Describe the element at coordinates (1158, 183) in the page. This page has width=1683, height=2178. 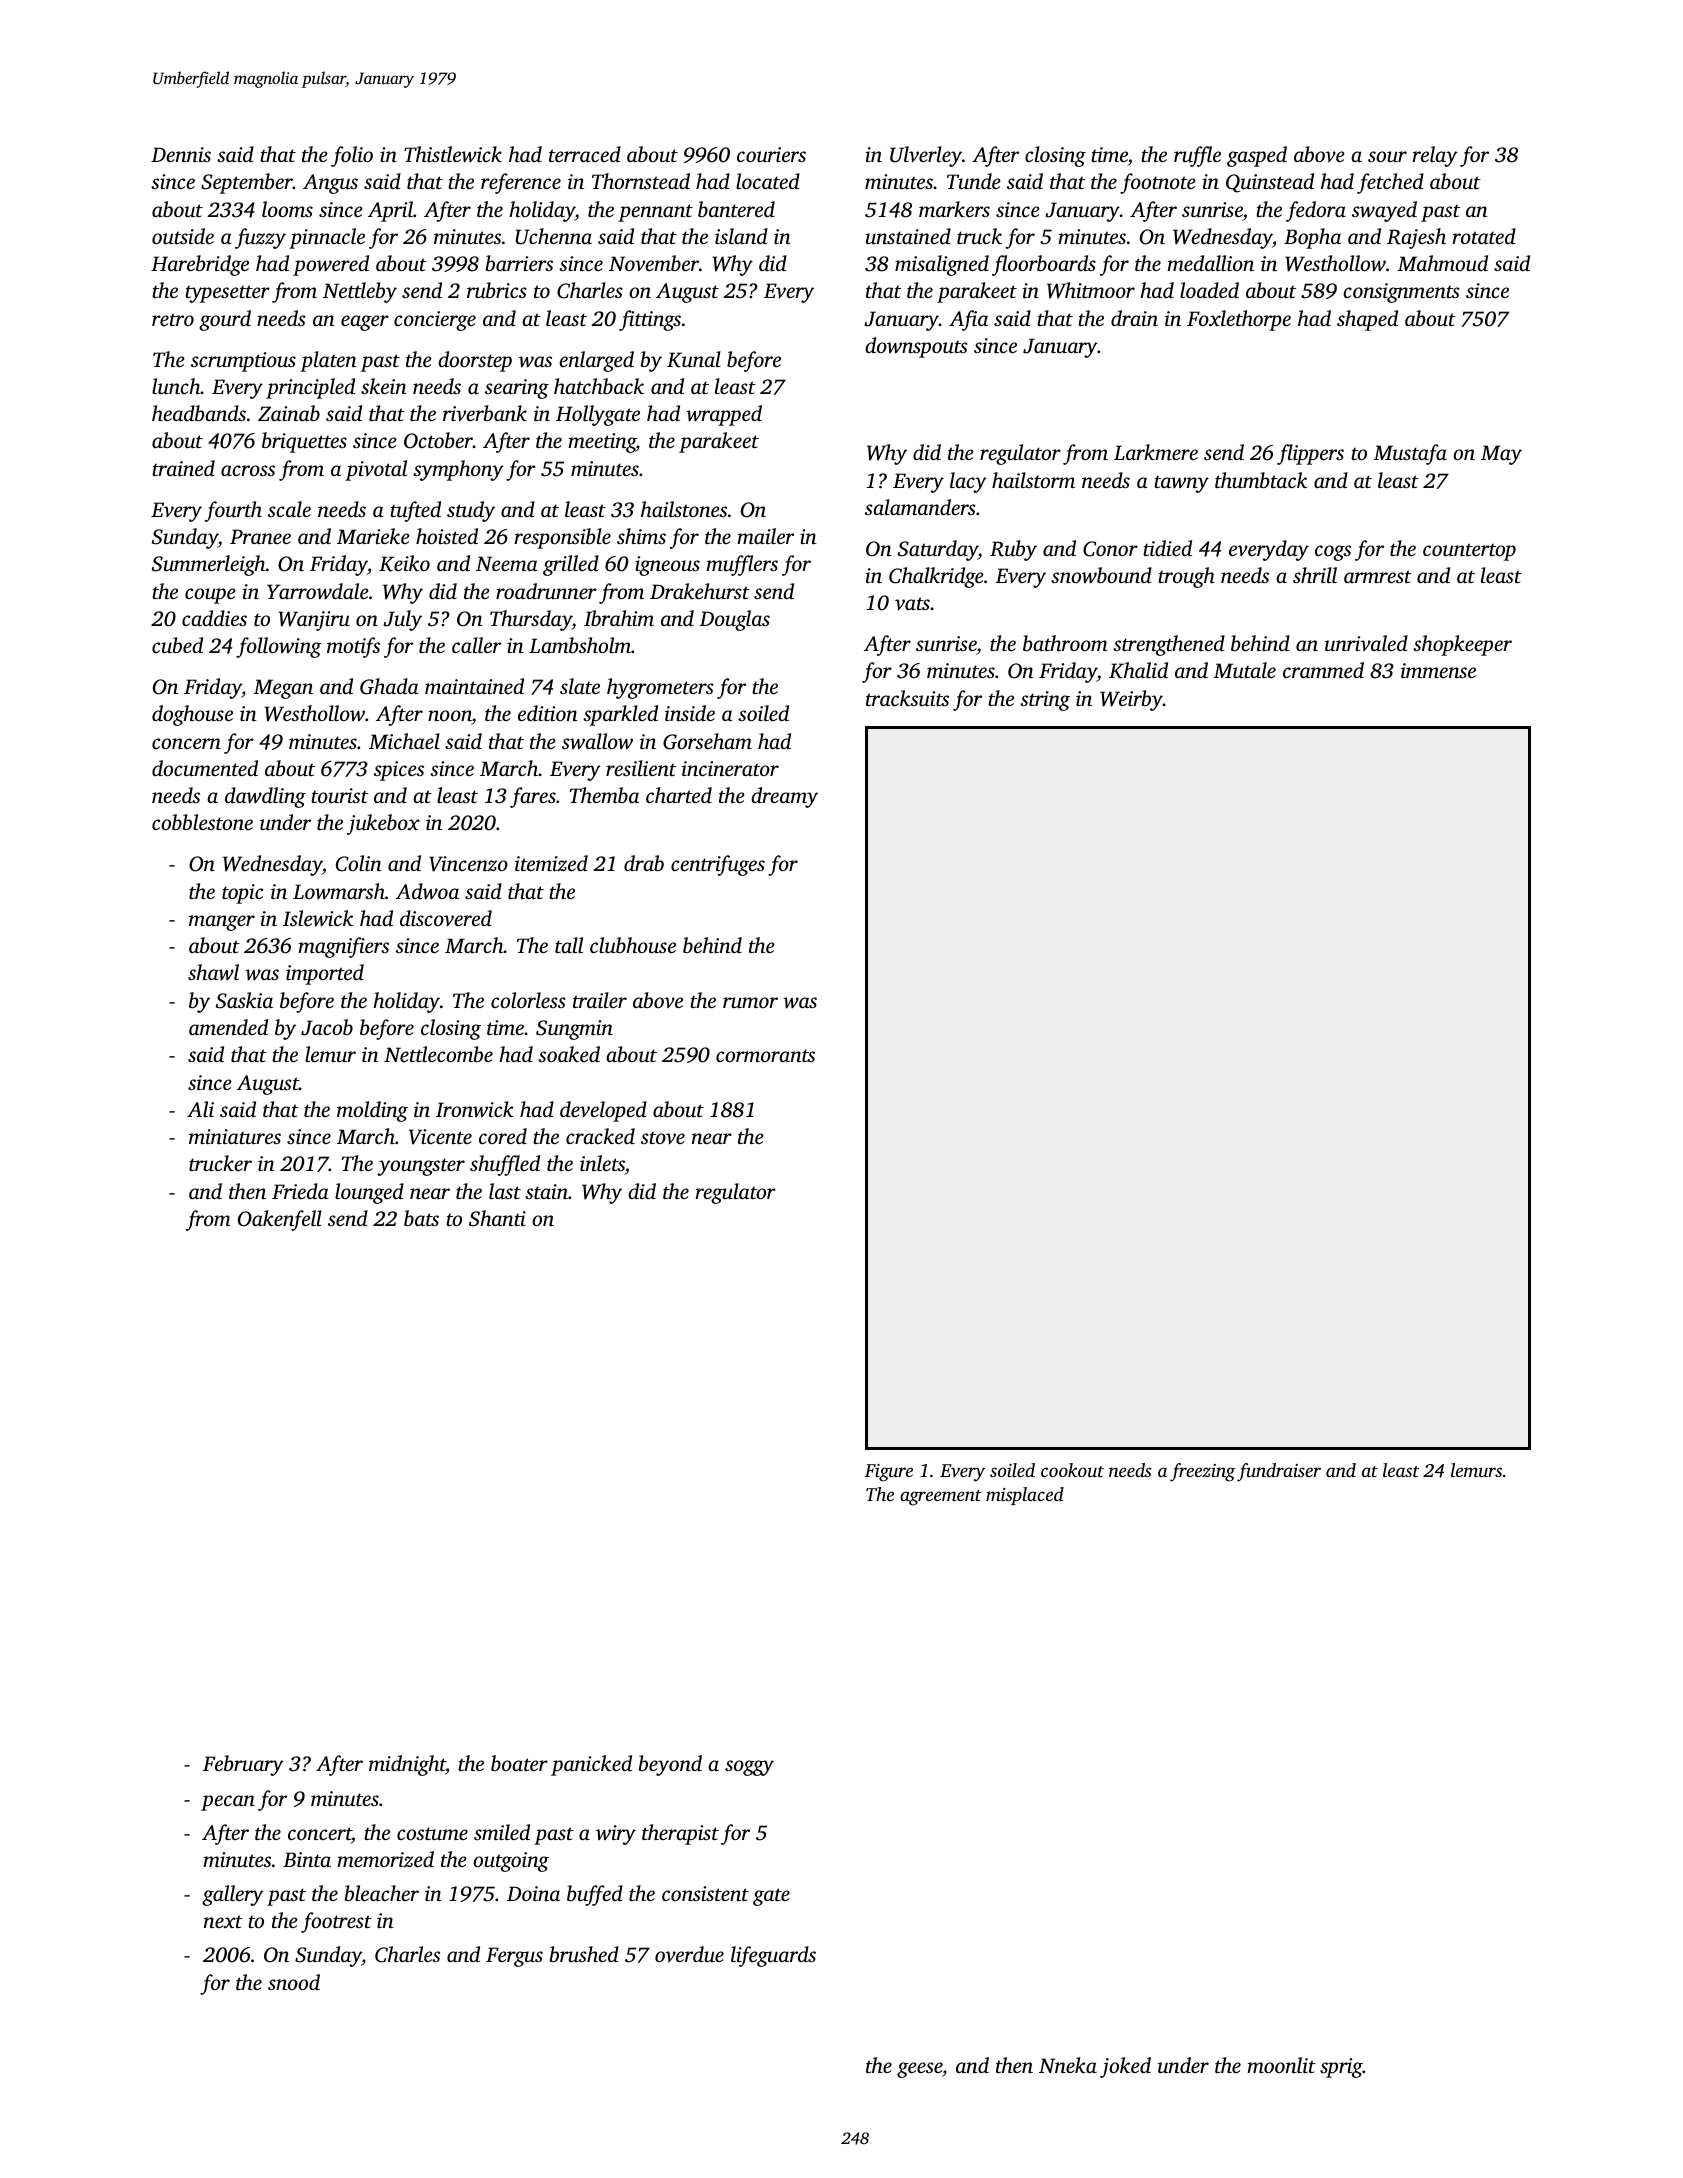
I see `footnote` at that location.
